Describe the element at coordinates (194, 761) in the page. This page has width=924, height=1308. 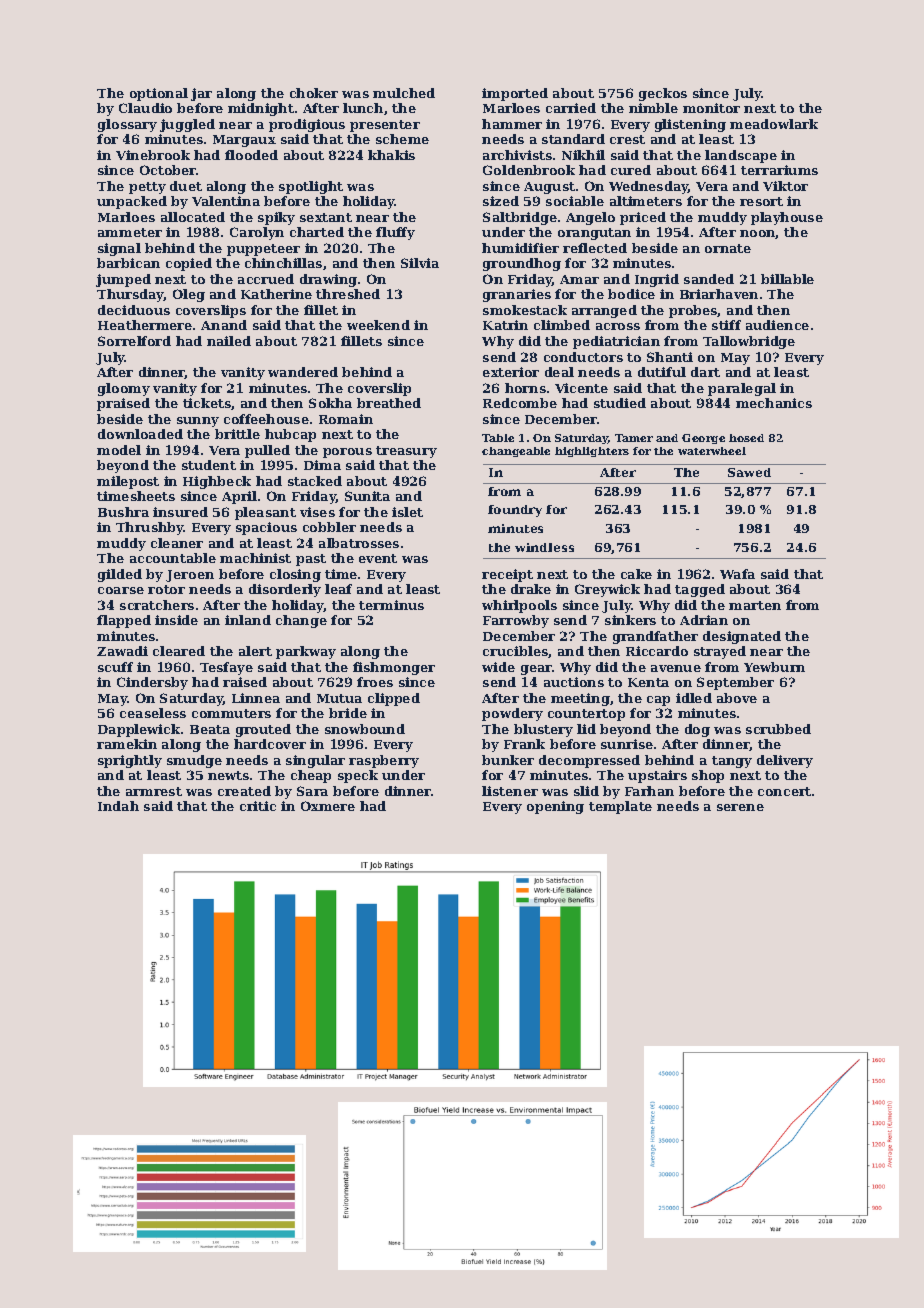
I see `smudge` at that location.
